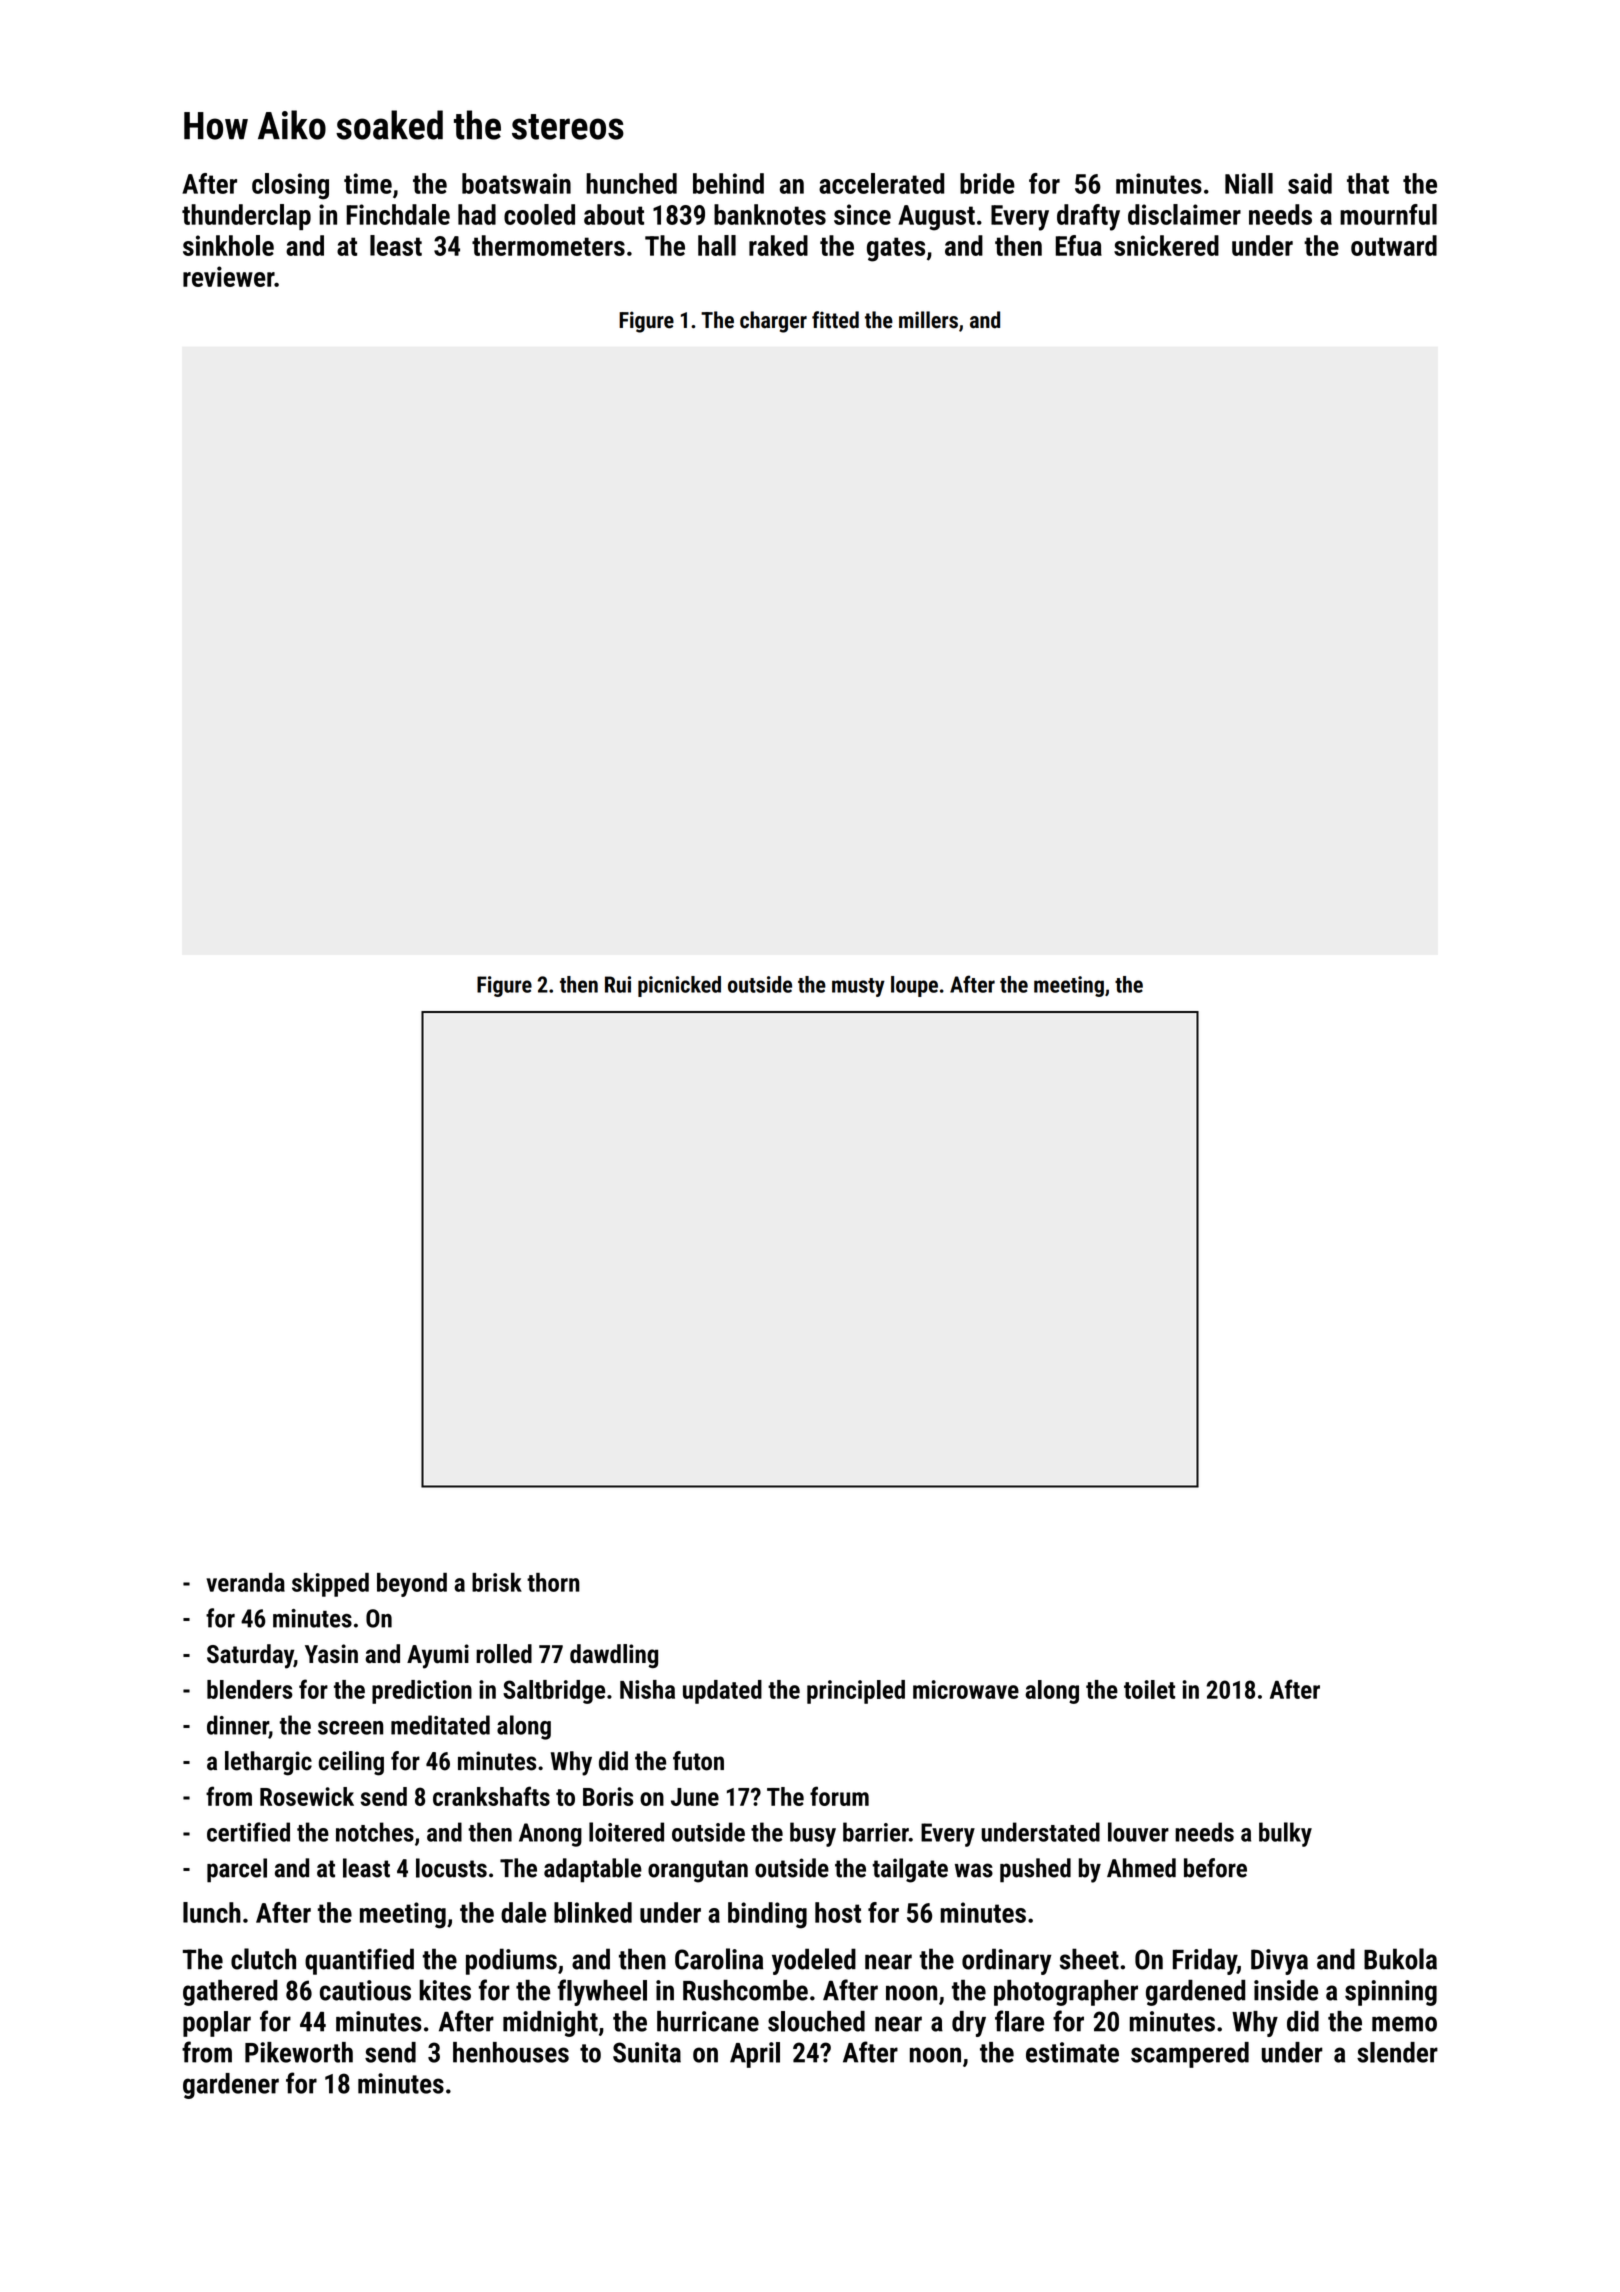  What do you see at coordinates (1394, 245) in the screenshot?
I see `outward` at bounding box center [1394, 245].
